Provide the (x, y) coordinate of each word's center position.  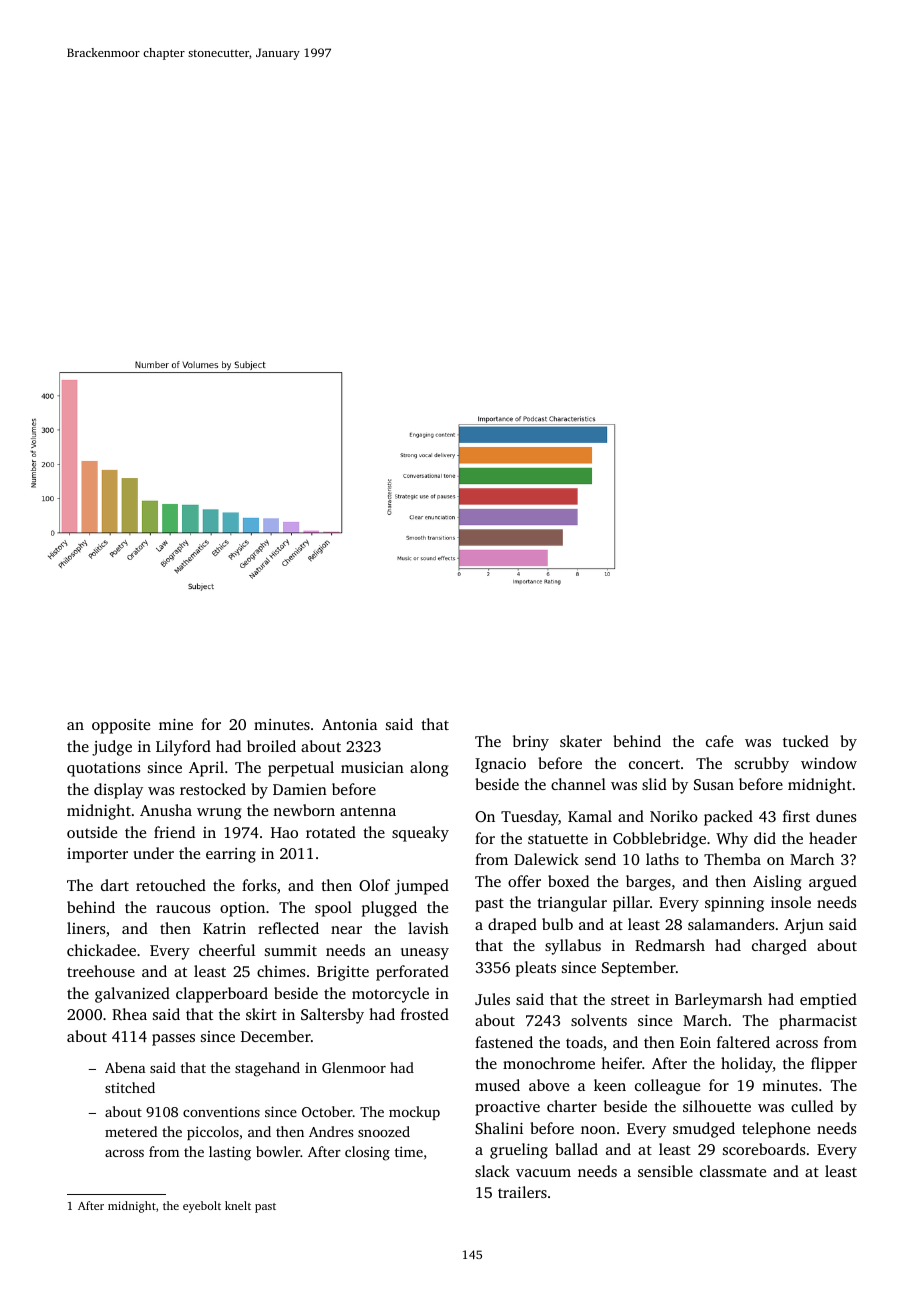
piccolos (213, 1133)
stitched (130, 1087)
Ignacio (500, 765)
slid (654, 784)
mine (176, 724)
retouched (171, 885)
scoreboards (764, 1149)
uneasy (425, 954)
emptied (828, 1001)
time (409, 1151)
